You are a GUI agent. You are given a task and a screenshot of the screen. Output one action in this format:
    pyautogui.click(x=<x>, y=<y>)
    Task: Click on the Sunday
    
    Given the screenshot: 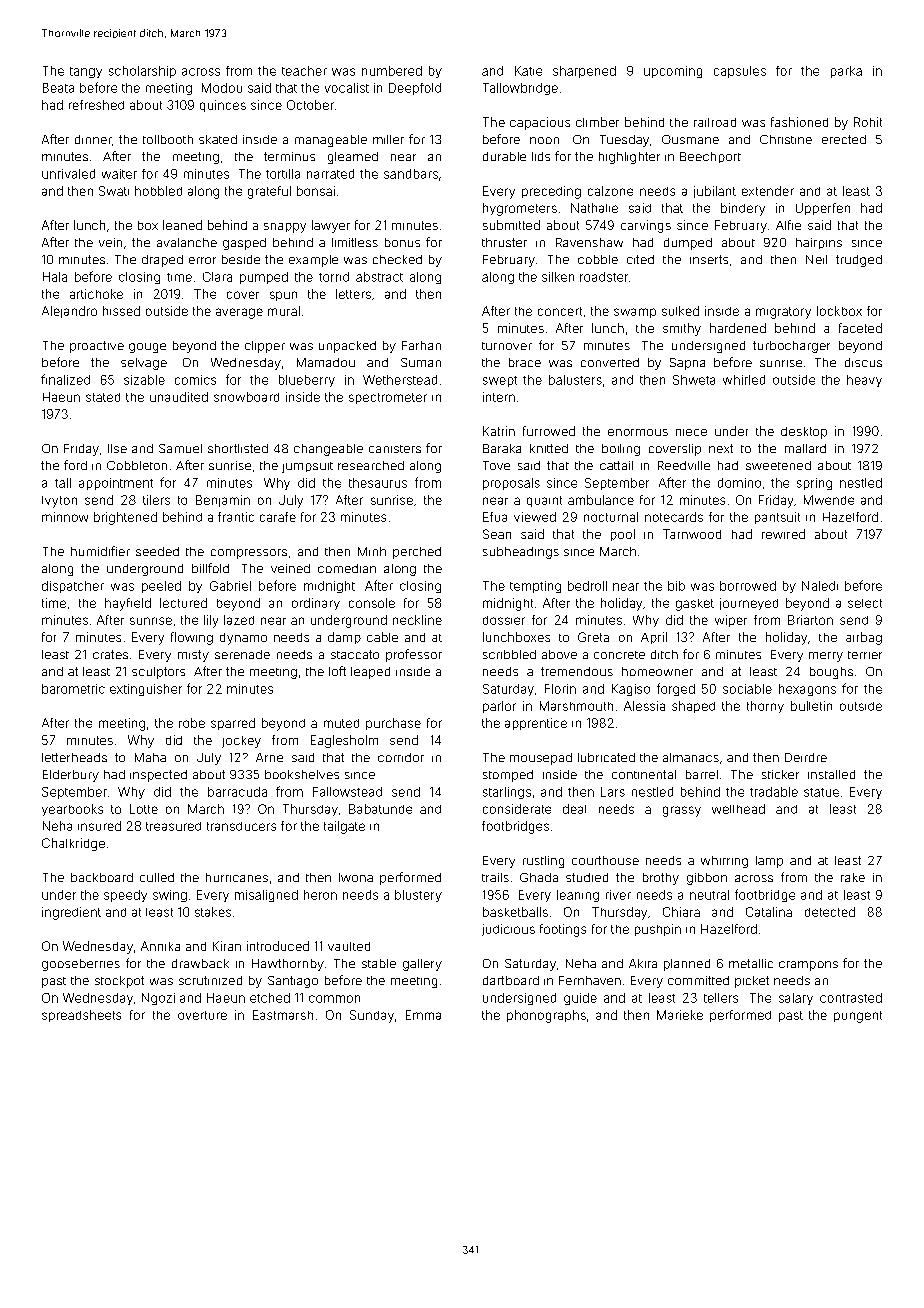 What is the action you would take?
    pyautogui.click(x=372, y=1016)
